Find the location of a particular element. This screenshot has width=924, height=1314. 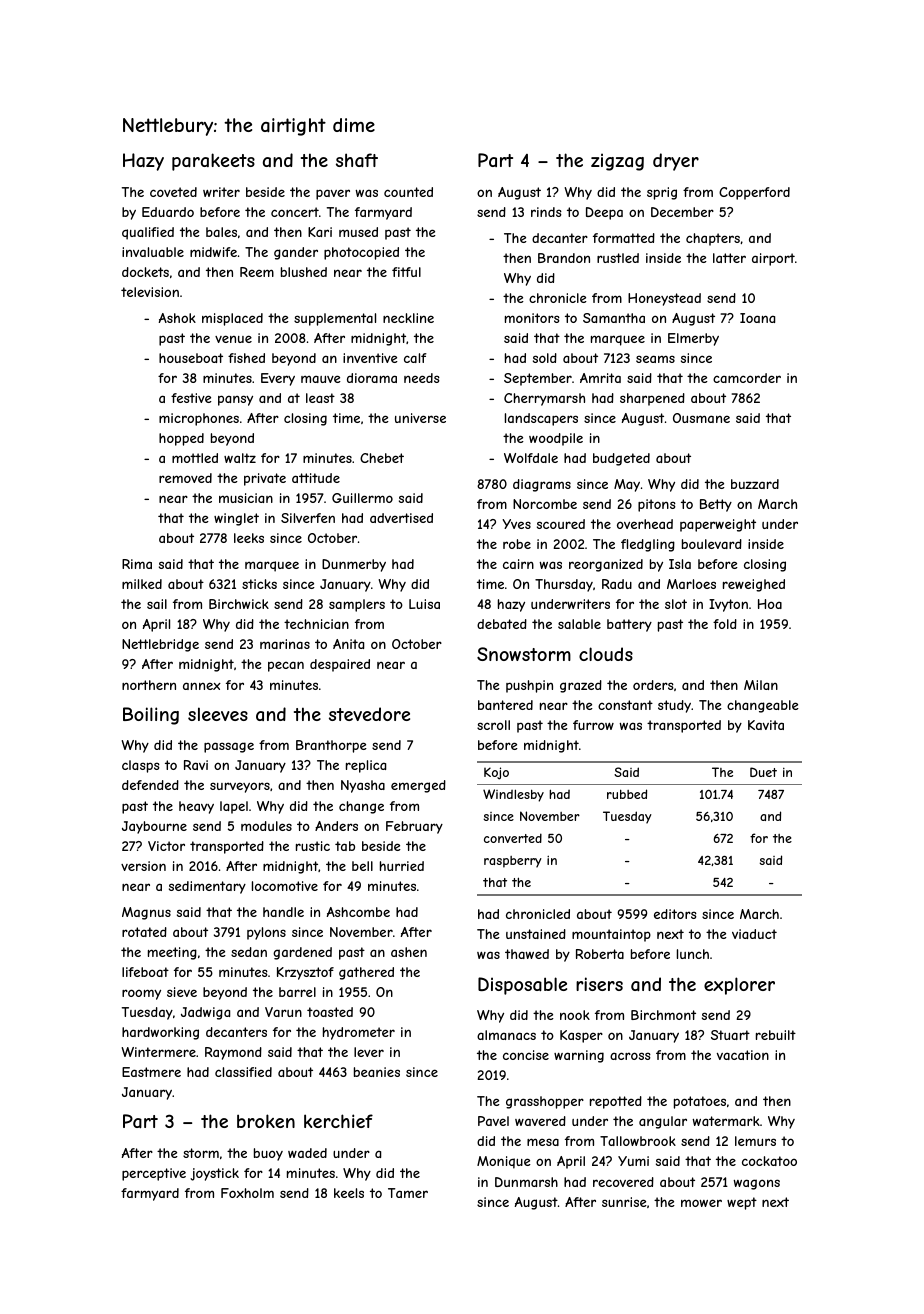

parakeets is located at coordinates (213, 162).
